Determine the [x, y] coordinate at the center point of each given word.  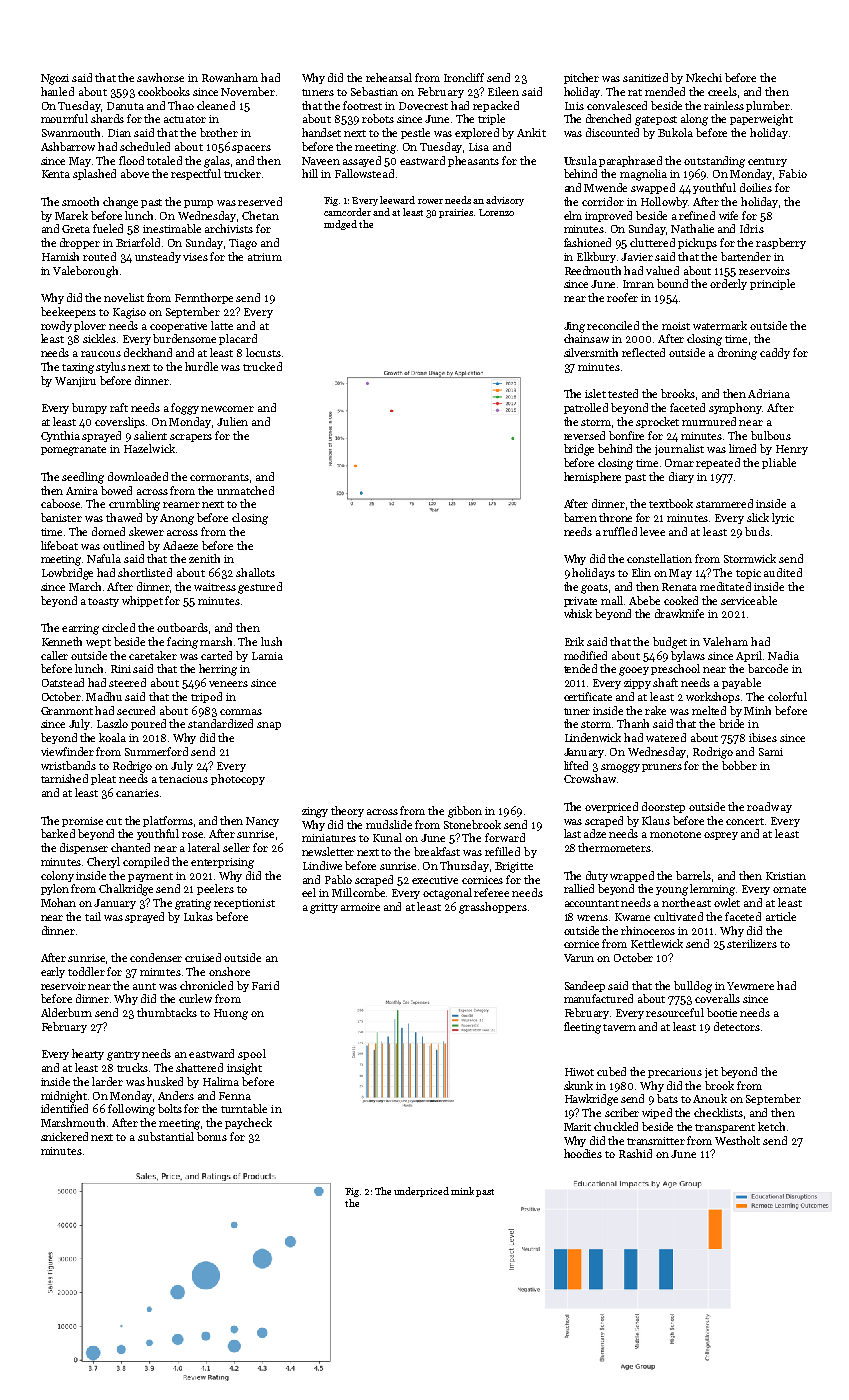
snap [269, 726]
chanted [130, 847]
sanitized [645, 77]
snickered [64, 1136]
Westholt [737, 1140]
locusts [263, 352]
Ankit [531, 132]
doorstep [663, 807]
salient [150, 435]
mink [462, 1191]
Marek [71, 215]
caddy [775, 353]
